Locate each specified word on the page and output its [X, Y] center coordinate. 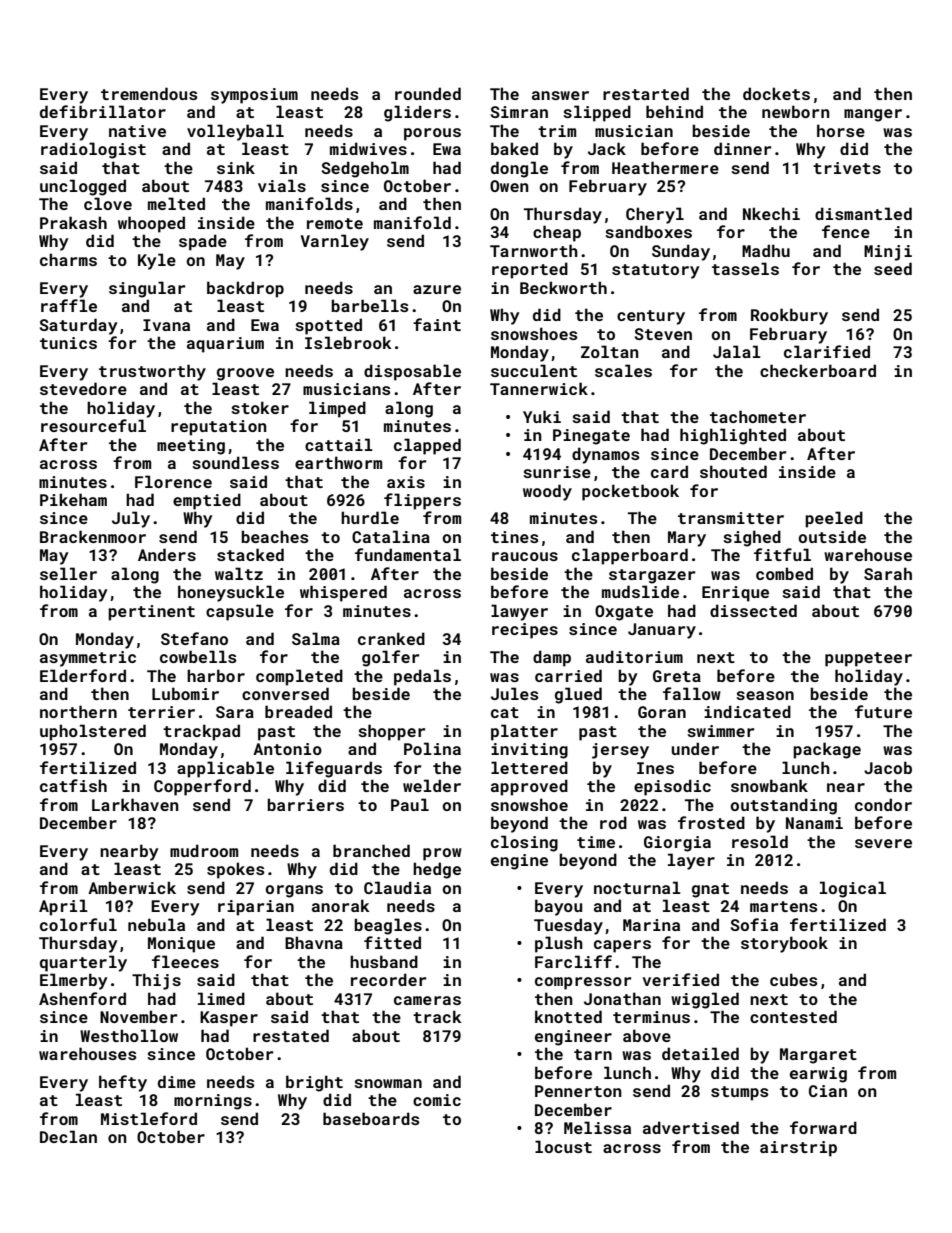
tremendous [149, 93]
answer [560, 95]
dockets [776, 93]
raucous [525, 556]
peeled [834, 519]
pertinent [151, 613]
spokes [235, 870]
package [827, 750]
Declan [68, 1136]
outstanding [783, 806]
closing [524, 843]
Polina [432, 748]
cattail [339, 444]
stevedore [83, 388]
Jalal [737, 351]
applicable [225, 769]
